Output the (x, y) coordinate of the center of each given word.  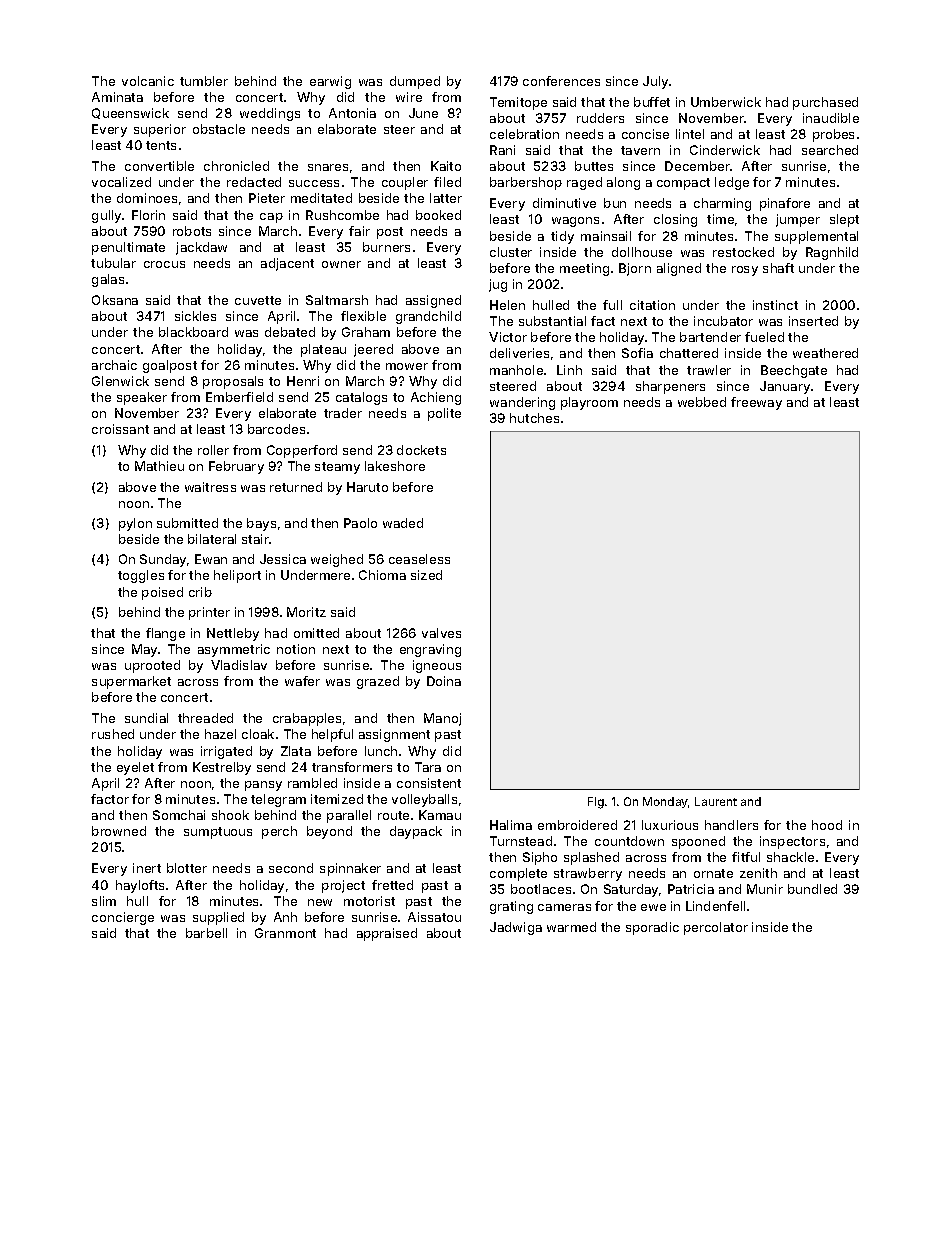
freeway (756, 403)
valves (441, 633)
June (423, 113)
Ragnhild (832, 253)
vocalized (121, 182)
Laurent (716, 801)
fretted (392, 885)
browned (119, 831)
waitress (210, 487)
